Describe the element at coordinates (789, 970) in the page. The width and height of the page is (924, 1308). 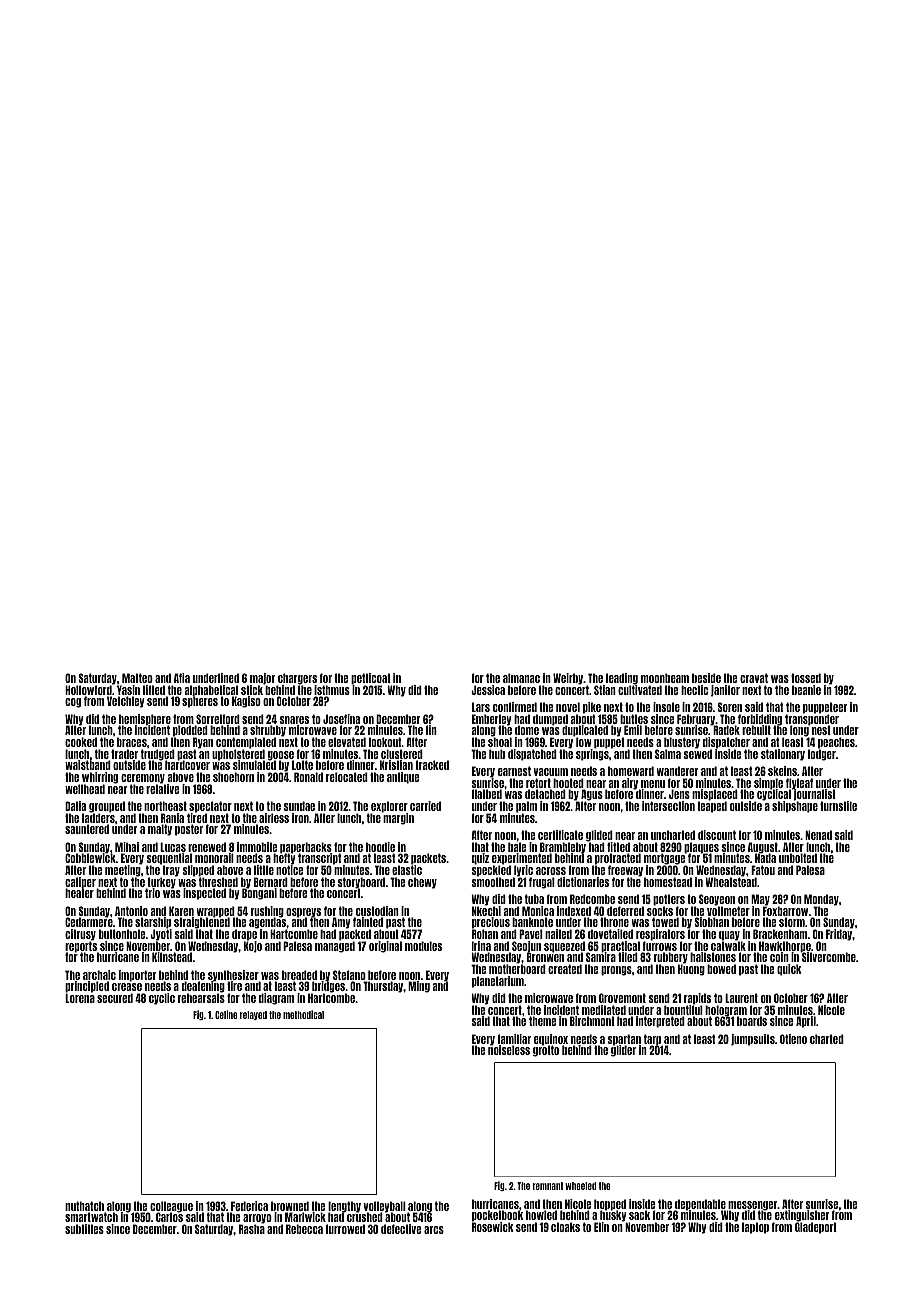
I see `quick` at that location.
